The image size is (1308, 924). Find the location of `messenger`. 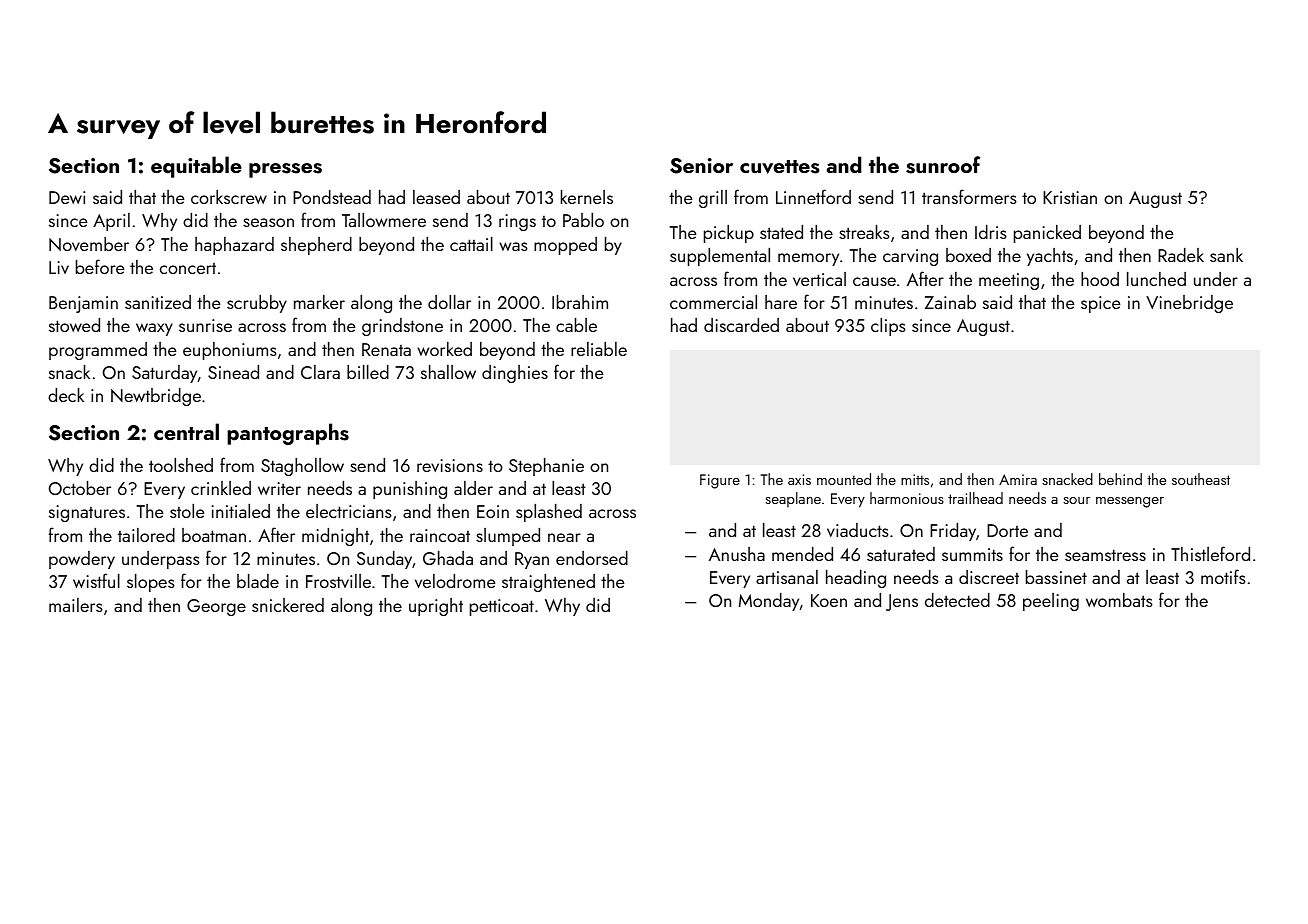

messenger is located at coordinates (1130, 502).
